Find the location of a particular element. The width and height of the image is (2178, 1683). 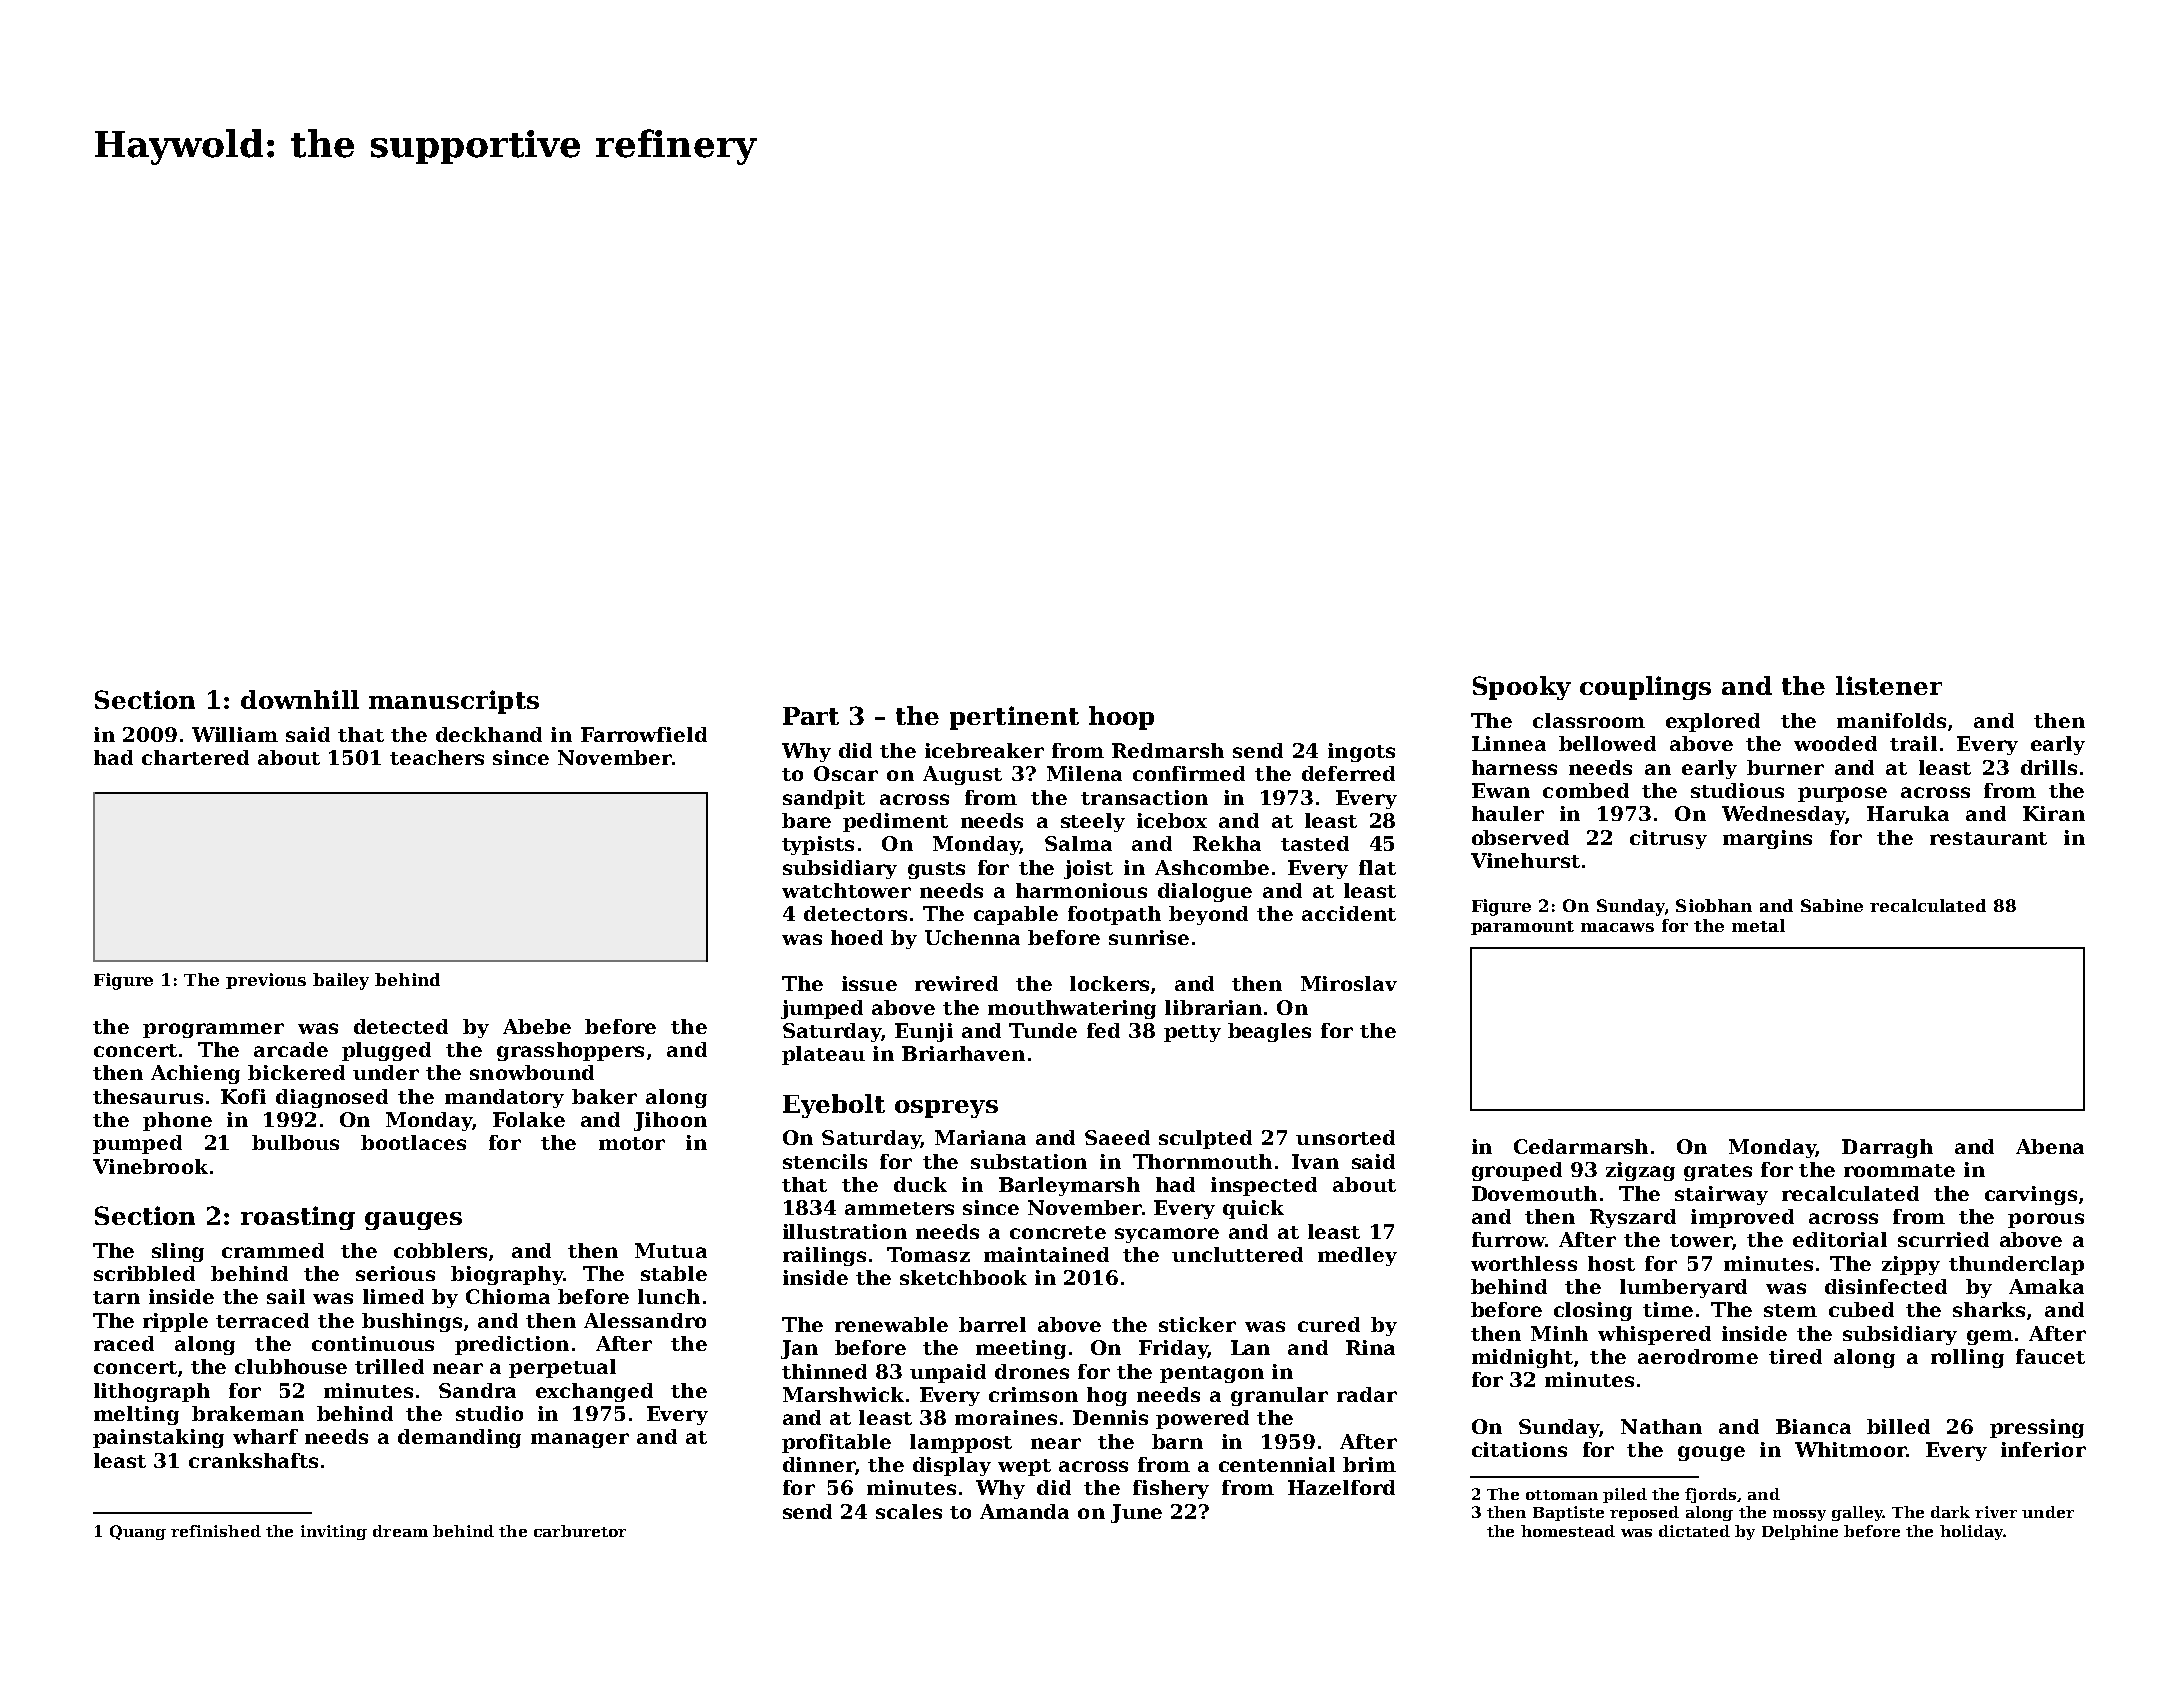

downhill is located at coordinates (300, 699).
